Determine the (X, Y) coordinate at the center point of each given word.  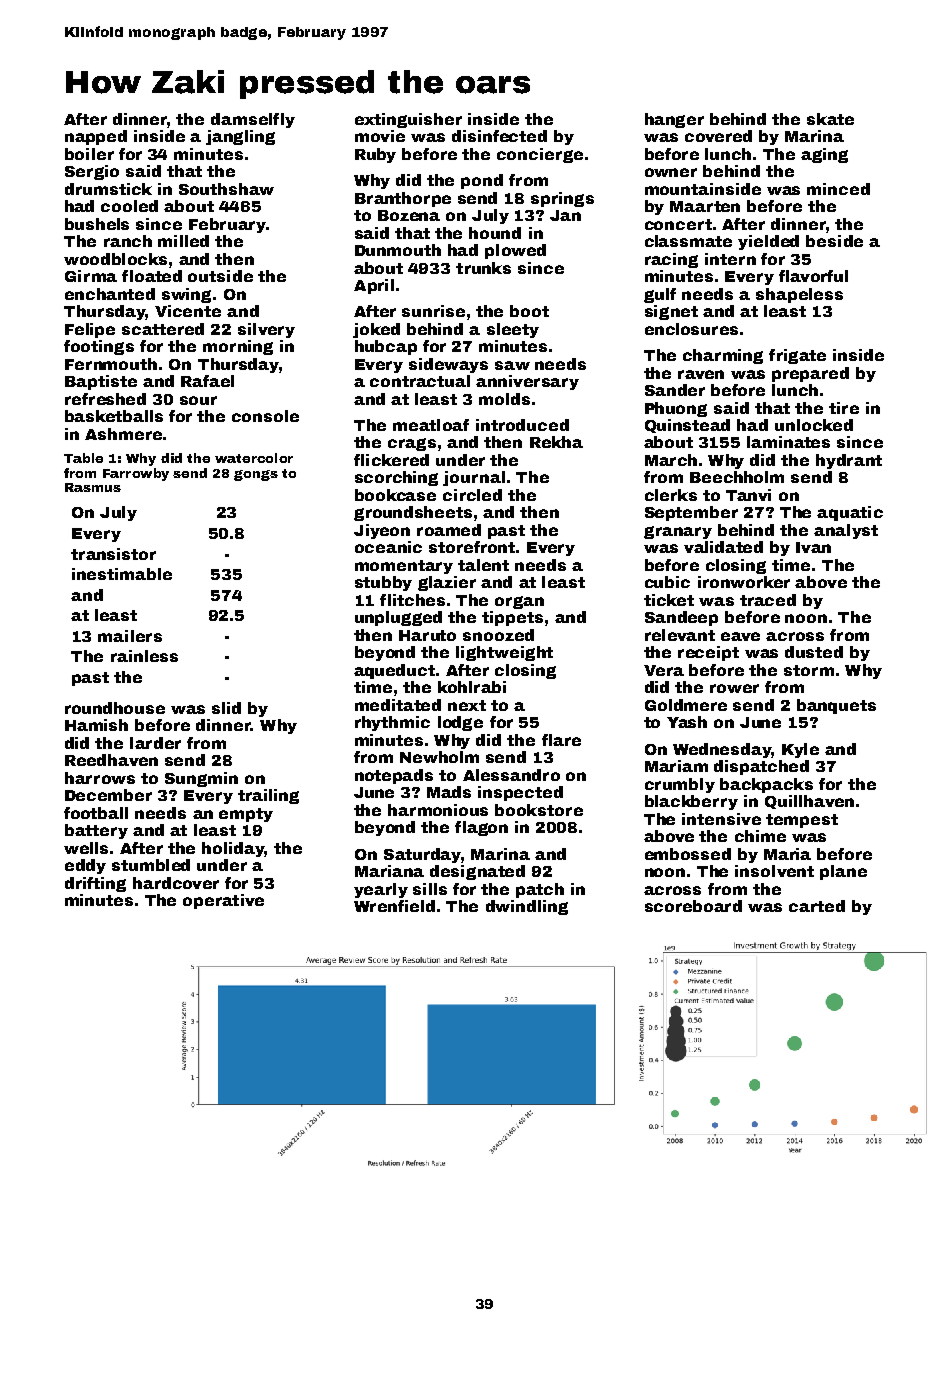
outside (220, 276)
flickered (391, 460)
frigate (797, 356)
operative (223, 901)
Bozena (409, 215)
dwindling (527, 907)
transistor (113, 554)
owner (671, 172)
